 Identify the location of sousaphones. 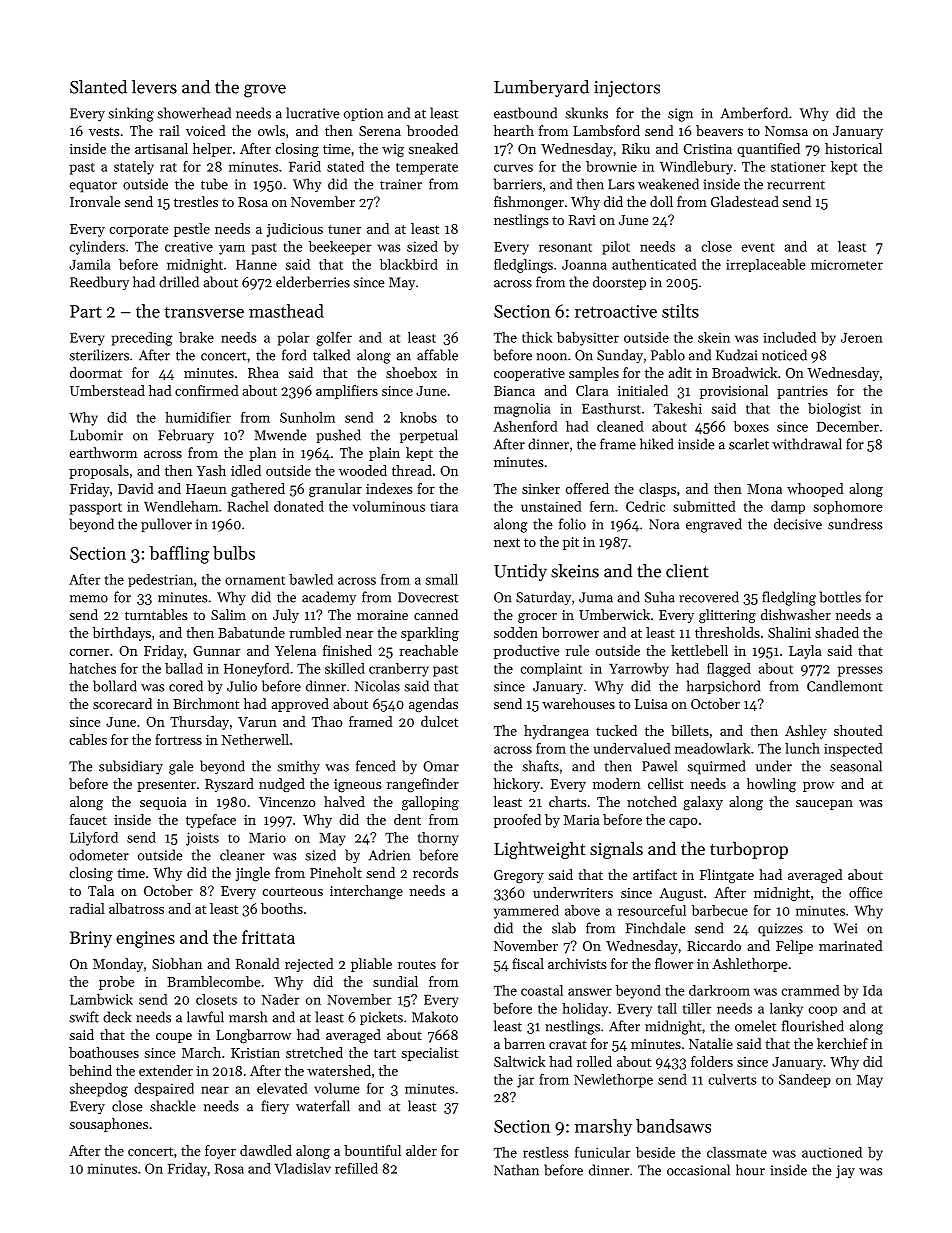
(108, 1125).
